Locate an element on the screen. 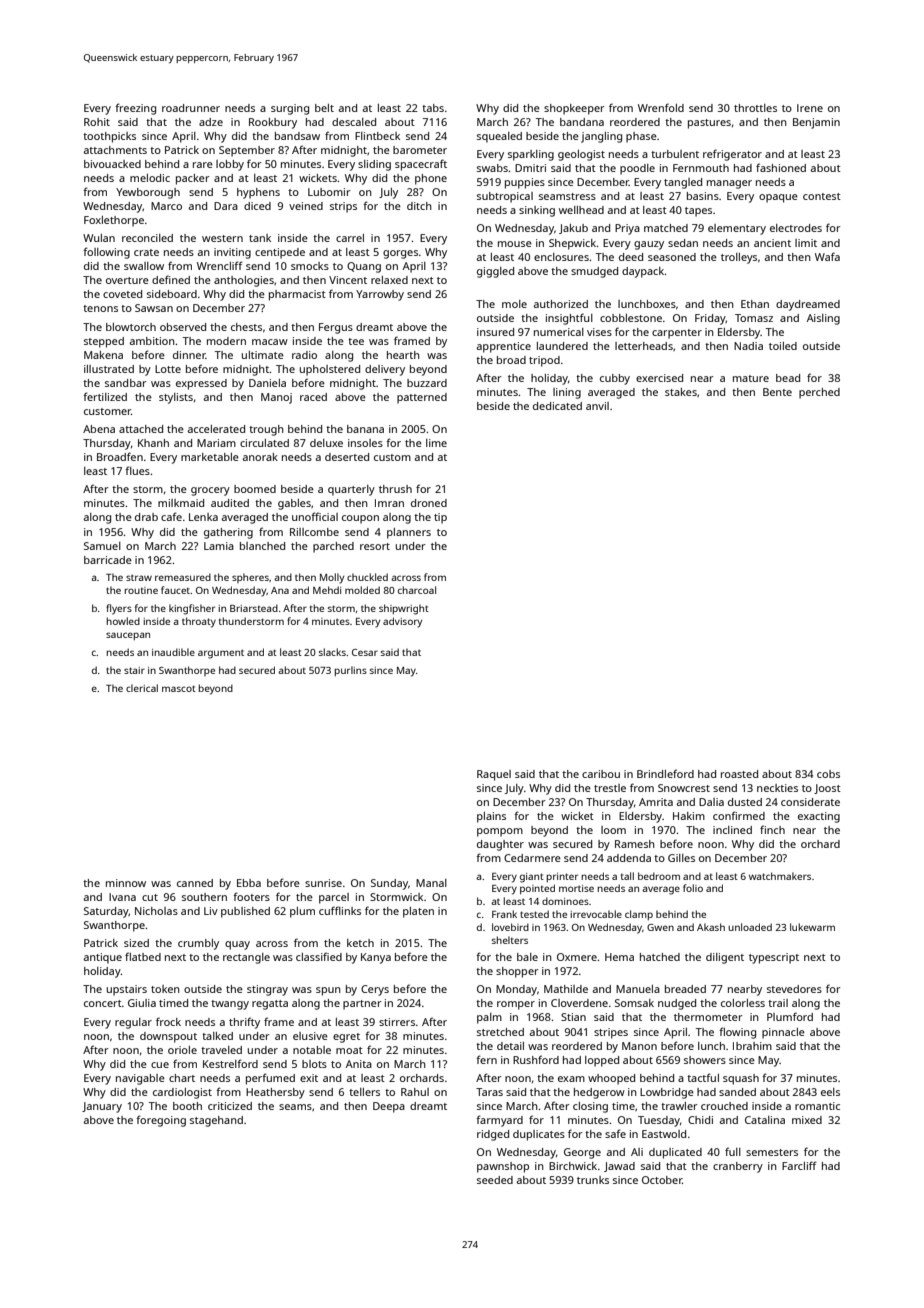 This screenshot has width=924, height=1308. Wrenfold is located at coordinates (661, 107).
